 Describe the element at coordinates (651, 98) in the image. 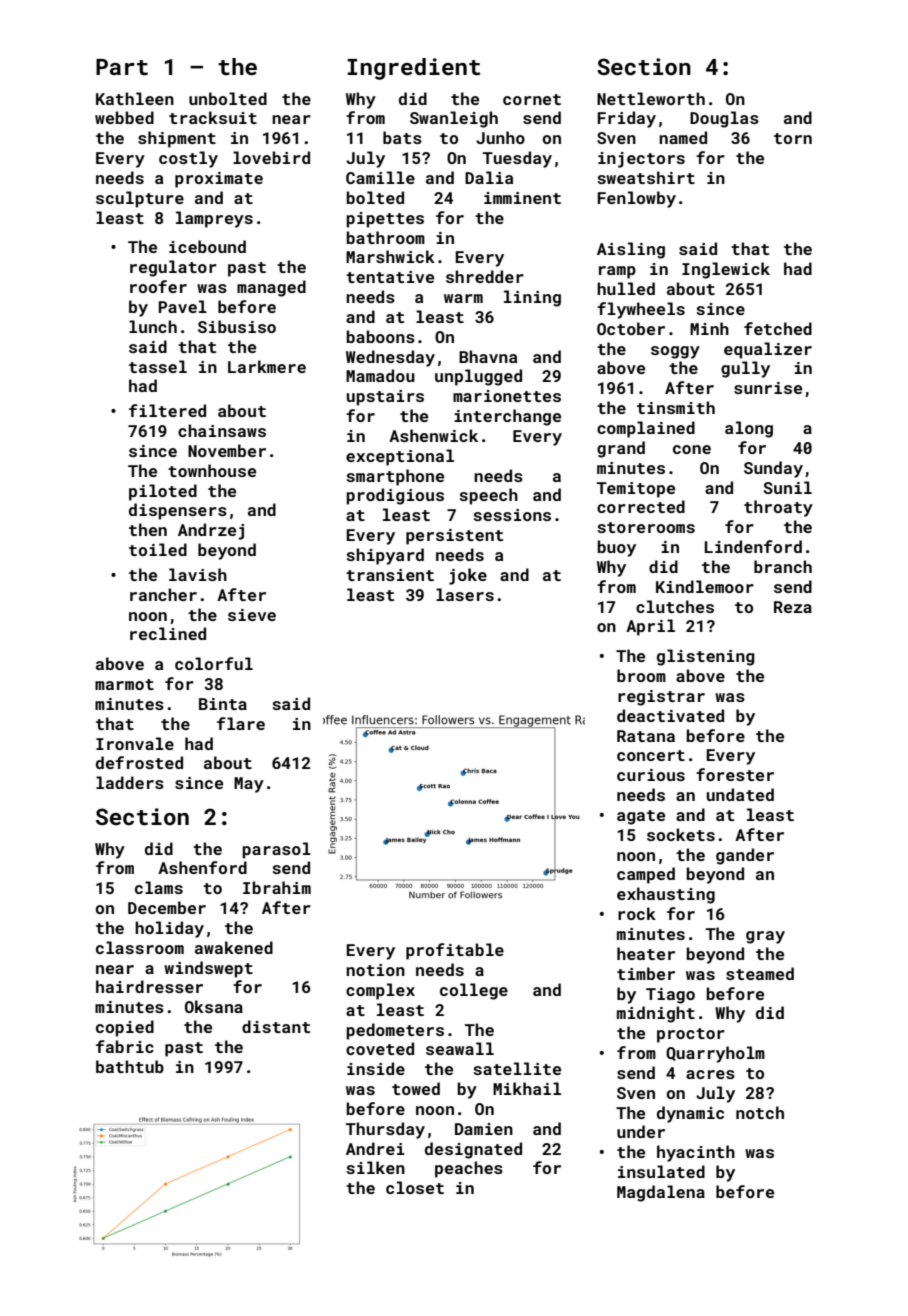

I see `Nettleworth` at that location.
